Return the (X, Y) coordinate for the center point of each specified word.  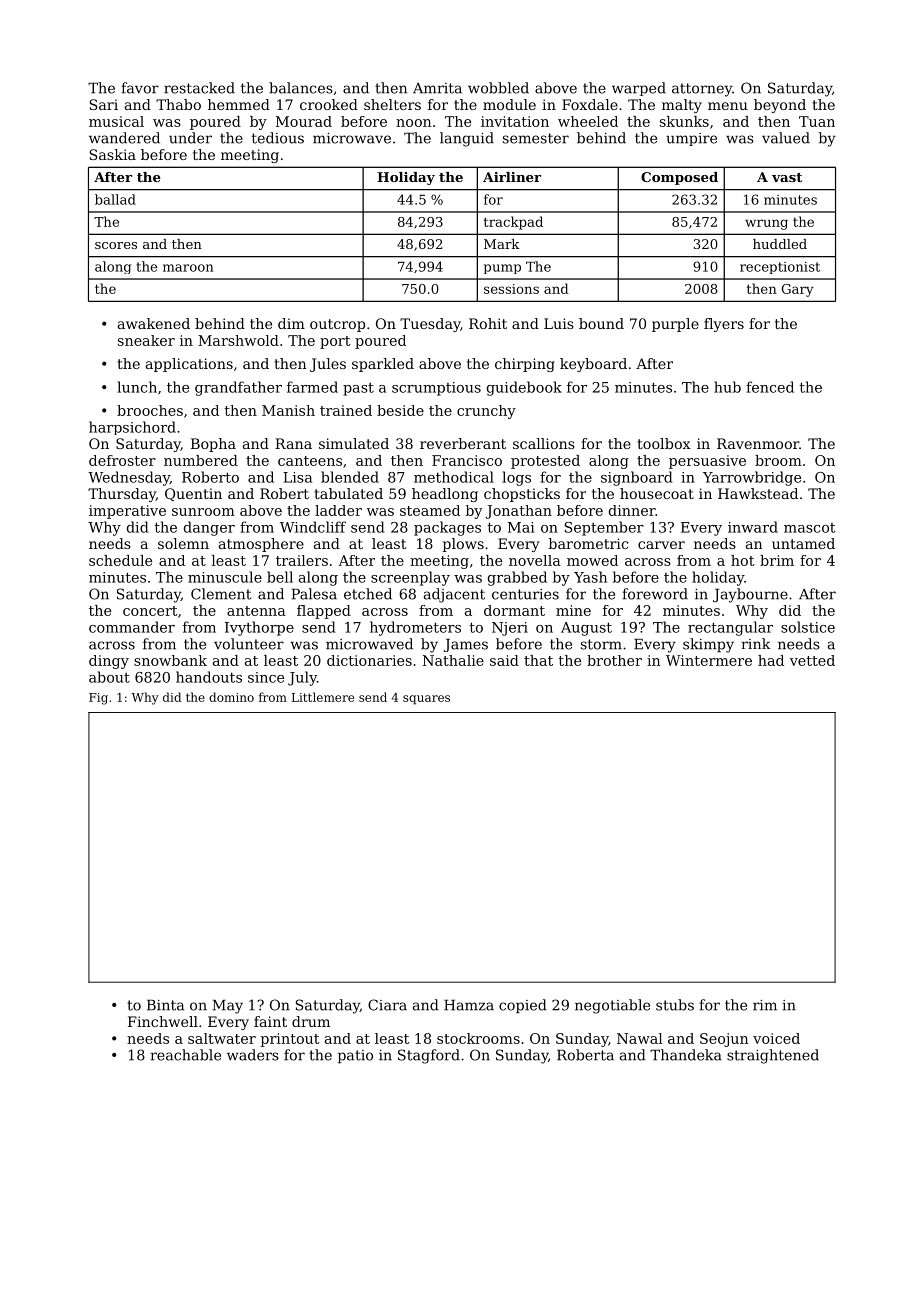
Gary (798, 290)
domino (231, 697)
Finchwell (163, 1021)
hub (727, 387)
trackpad (513, 223)
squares (426, 700)
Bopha (213, 445)
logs (516, 478)
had (771, 660)
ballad (115, 199)
